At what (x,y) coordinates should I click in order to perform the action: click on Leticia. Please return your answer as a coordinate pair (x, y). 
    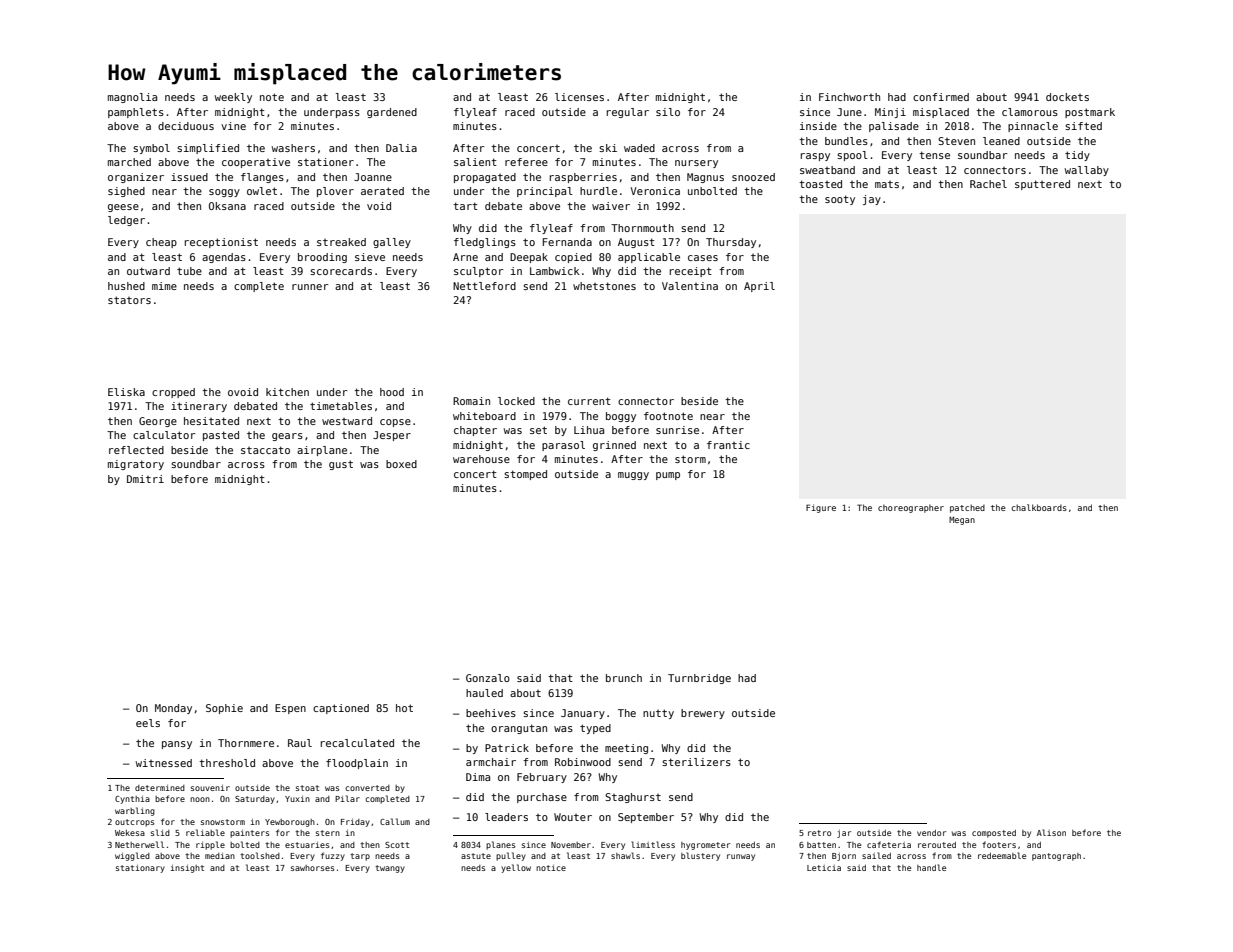
    Looking at the image, I should click on (824, 868).
